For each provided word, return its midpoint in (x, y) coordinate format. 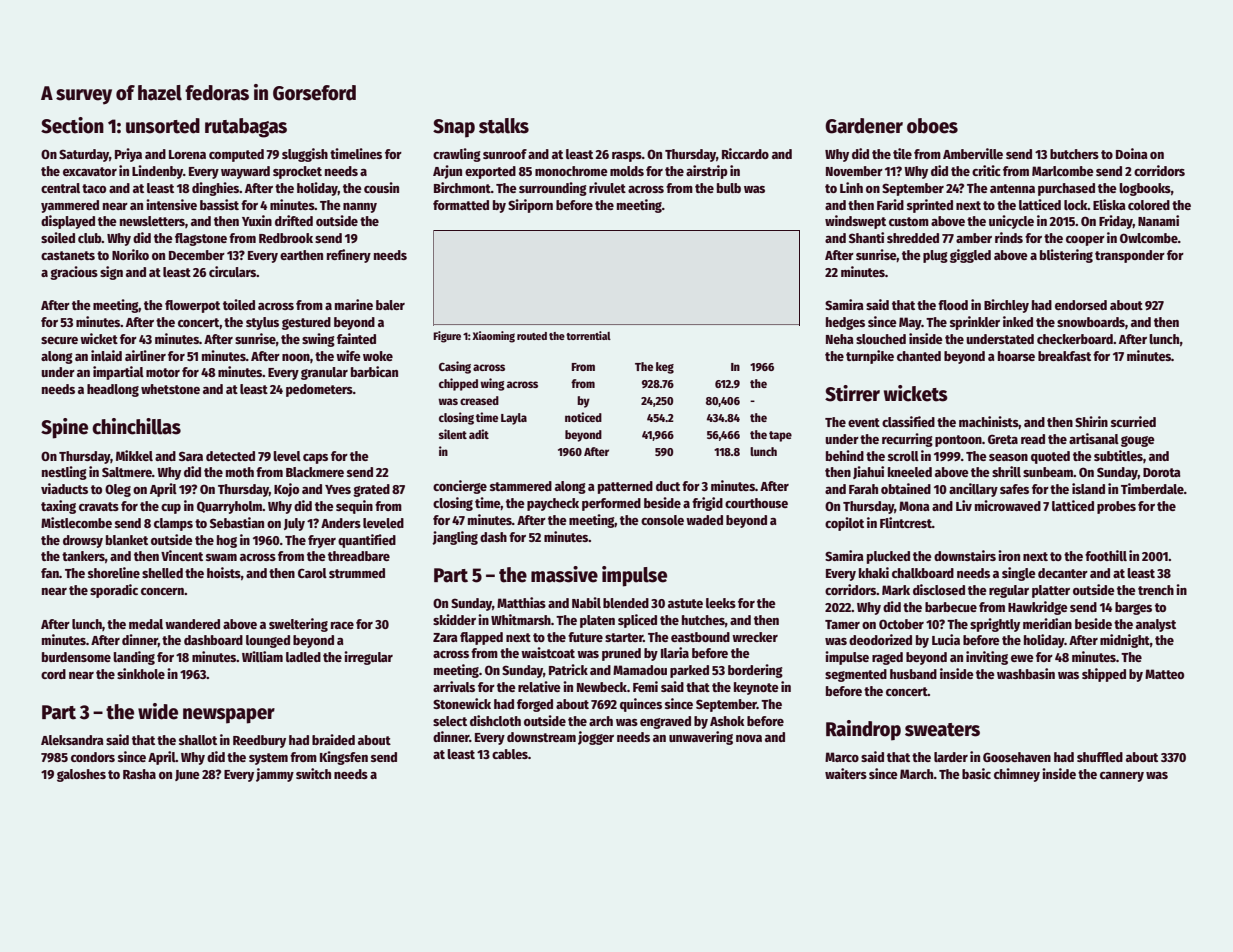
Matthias (521, 602)
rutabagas (246, 128)
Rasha (139, 774)
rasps (627, 157)
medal (146, 624)
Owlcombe (1149, 238)
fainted (356, 338)
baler (390, 305)
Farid (890, 204)
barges (1133, 608)
